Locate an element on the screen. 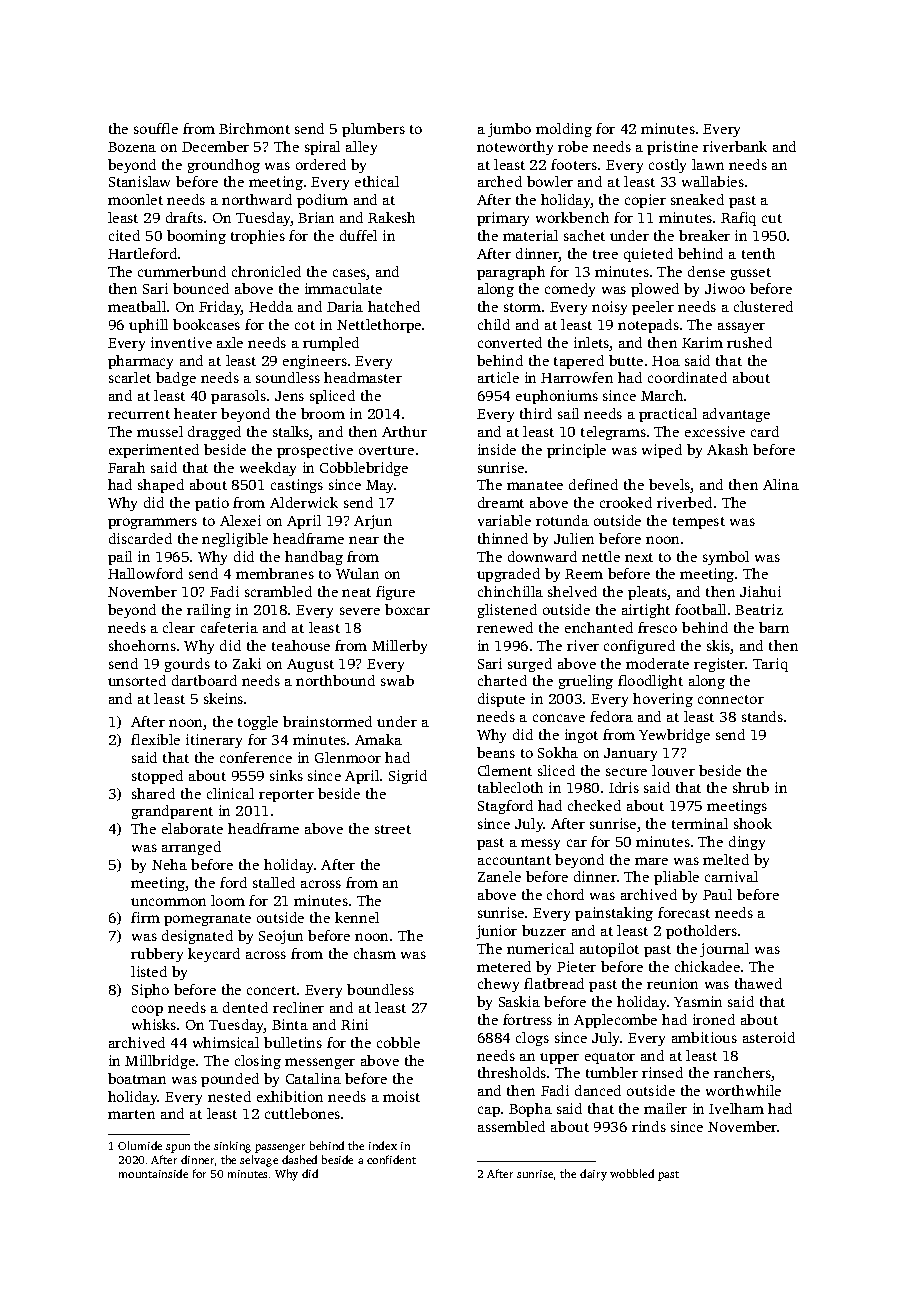 The height and width of the screenshot is (1316, 908). unsorted is located at coordinates (137, 680).
